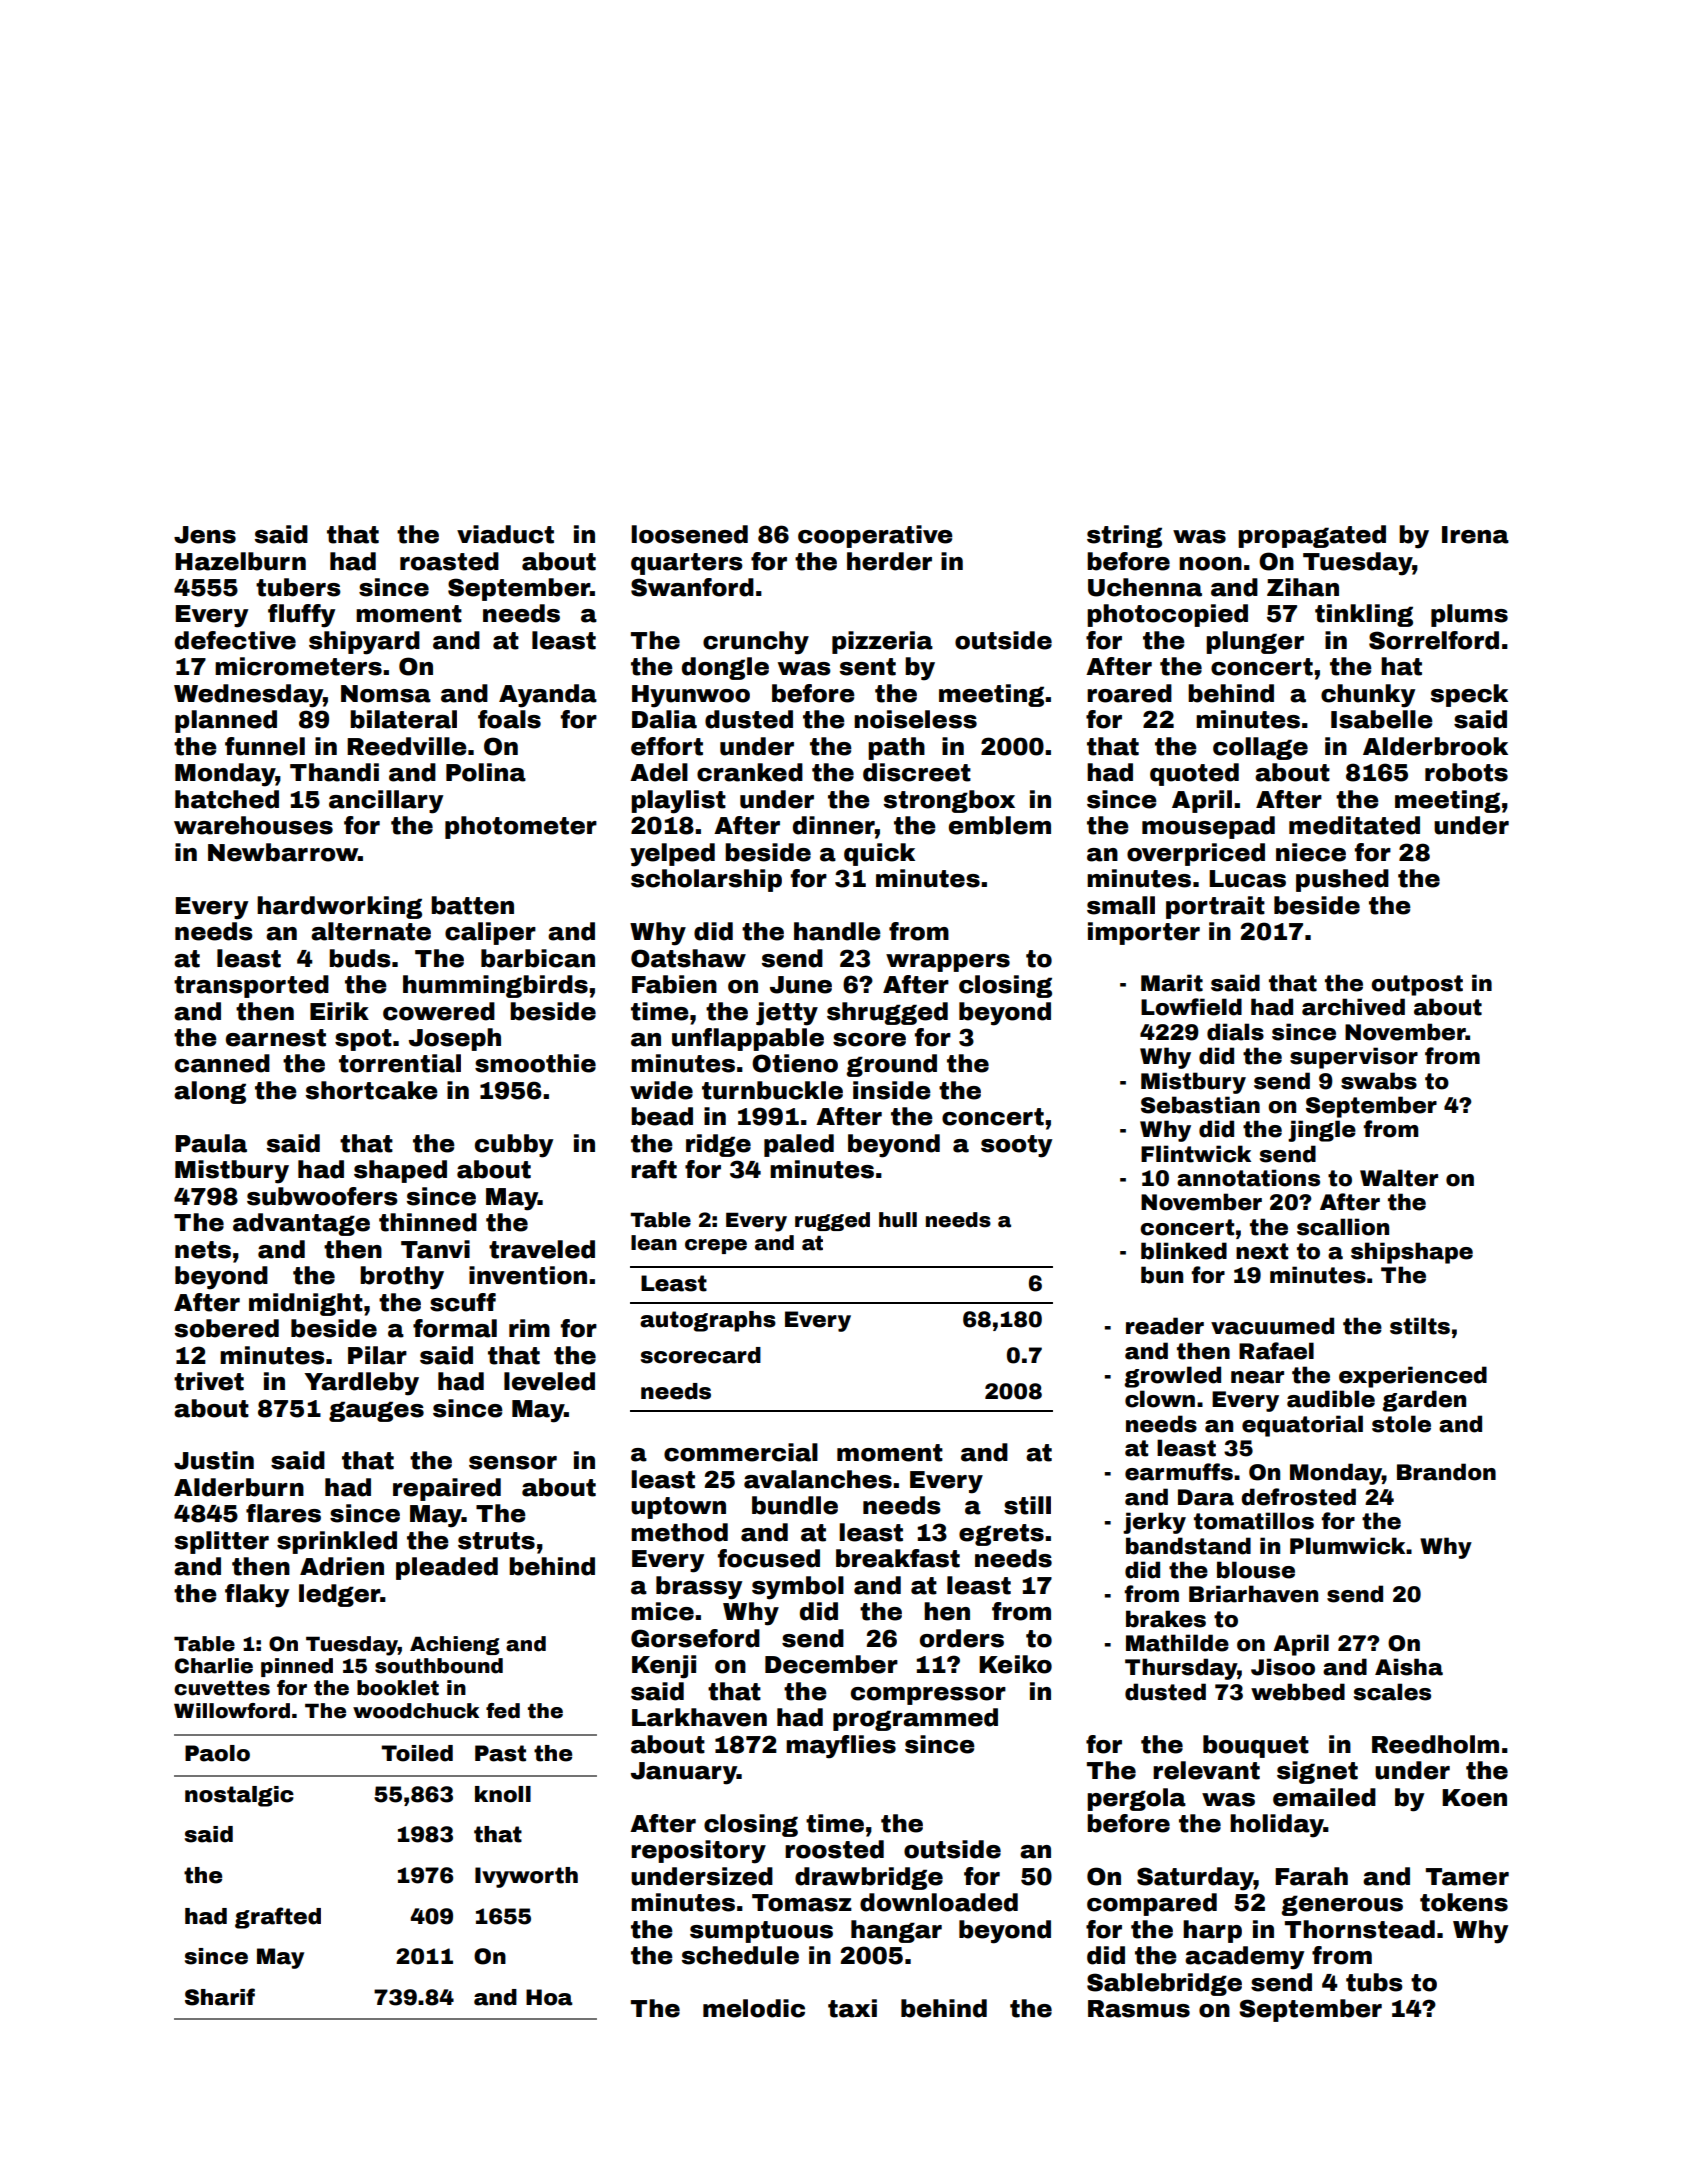 This page has height=2178, width=1683. What do you see at coordinates (227, 799) in the page?
I see `hatched` at bounding box center [227, 799].
